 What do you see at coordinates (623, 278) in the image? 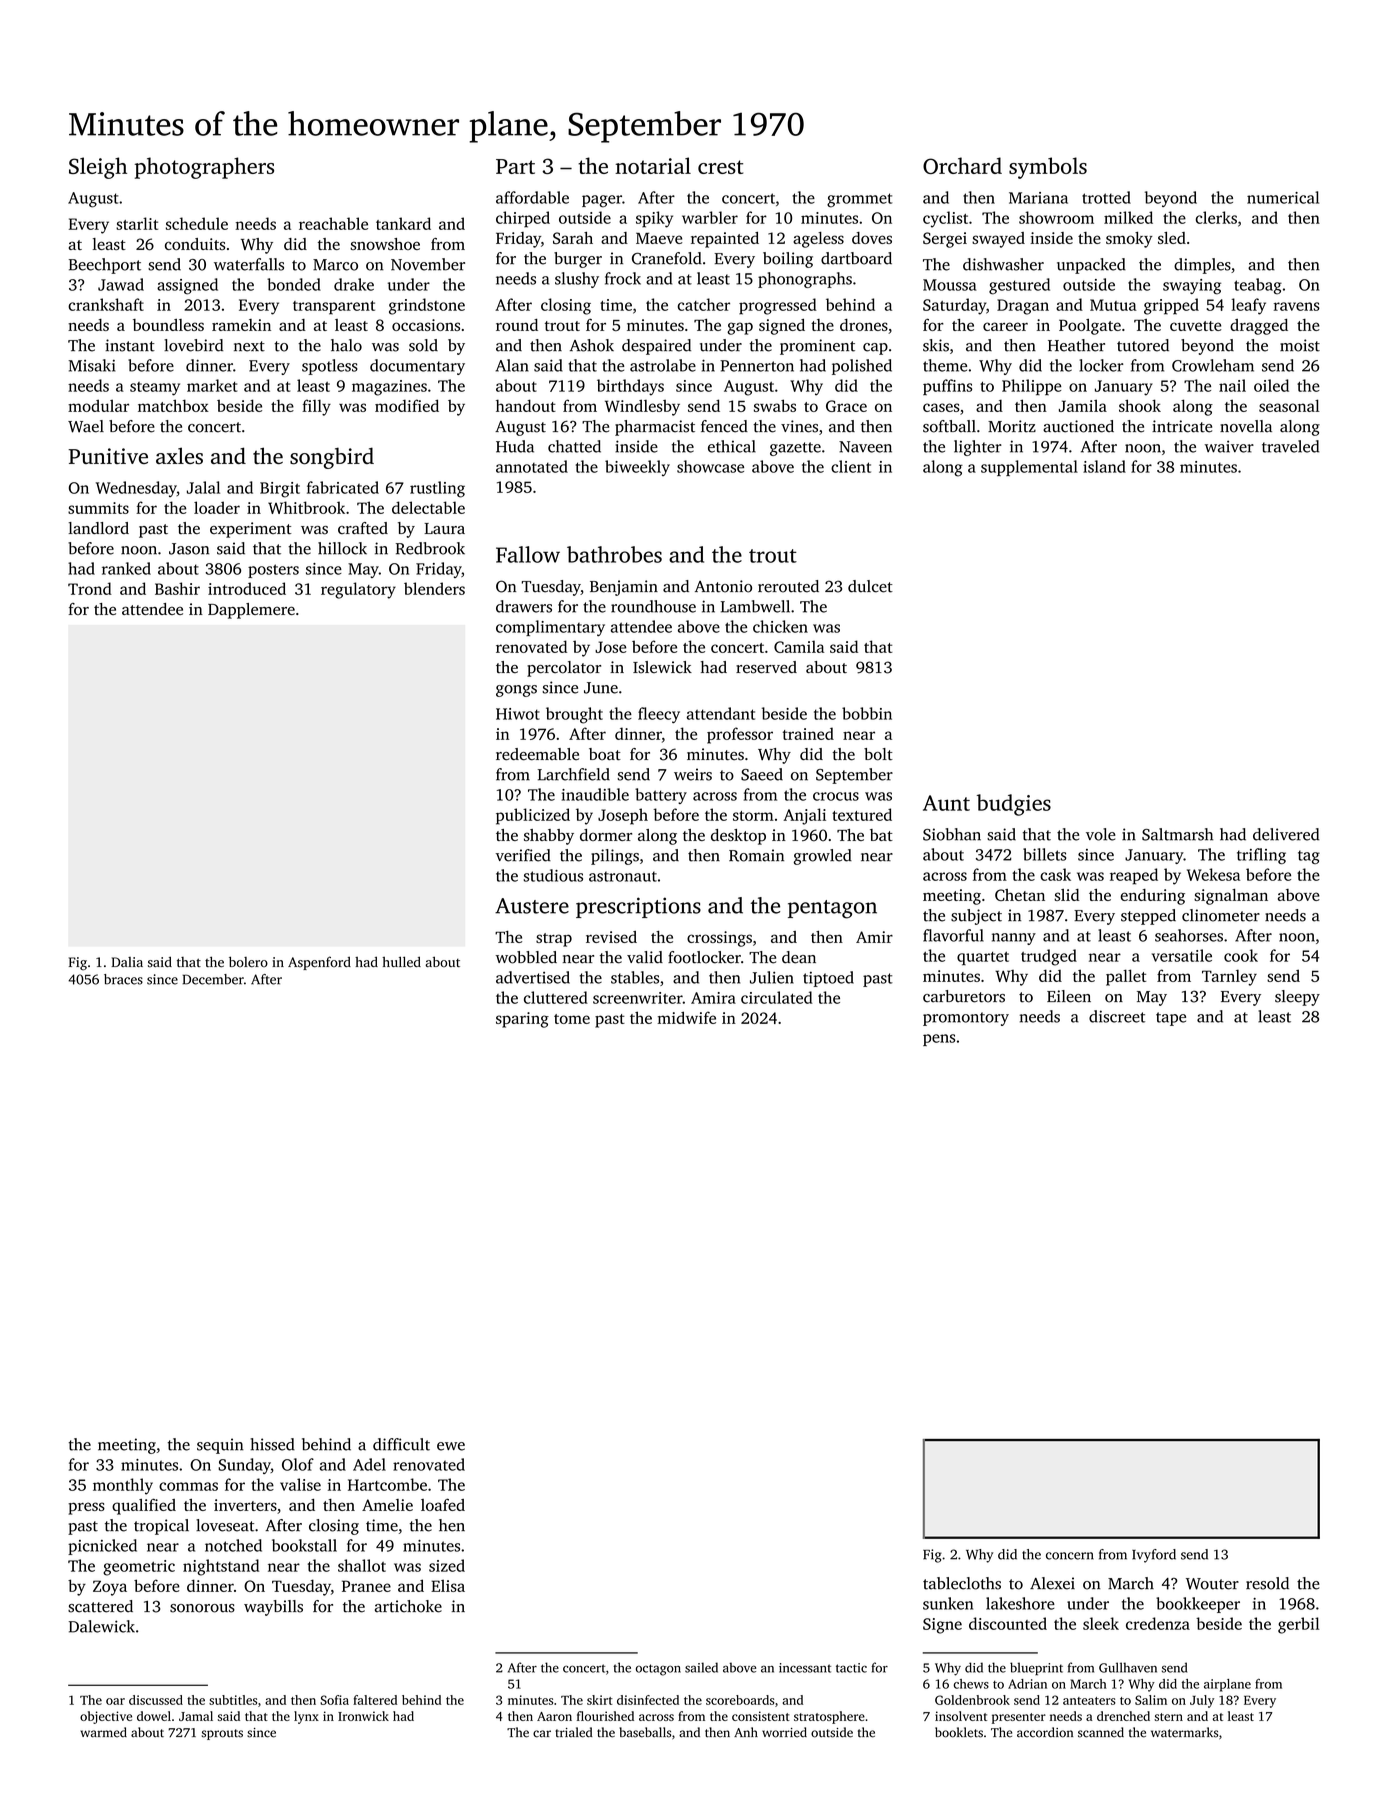
I see `frock` at bounding box center [623, 278].
